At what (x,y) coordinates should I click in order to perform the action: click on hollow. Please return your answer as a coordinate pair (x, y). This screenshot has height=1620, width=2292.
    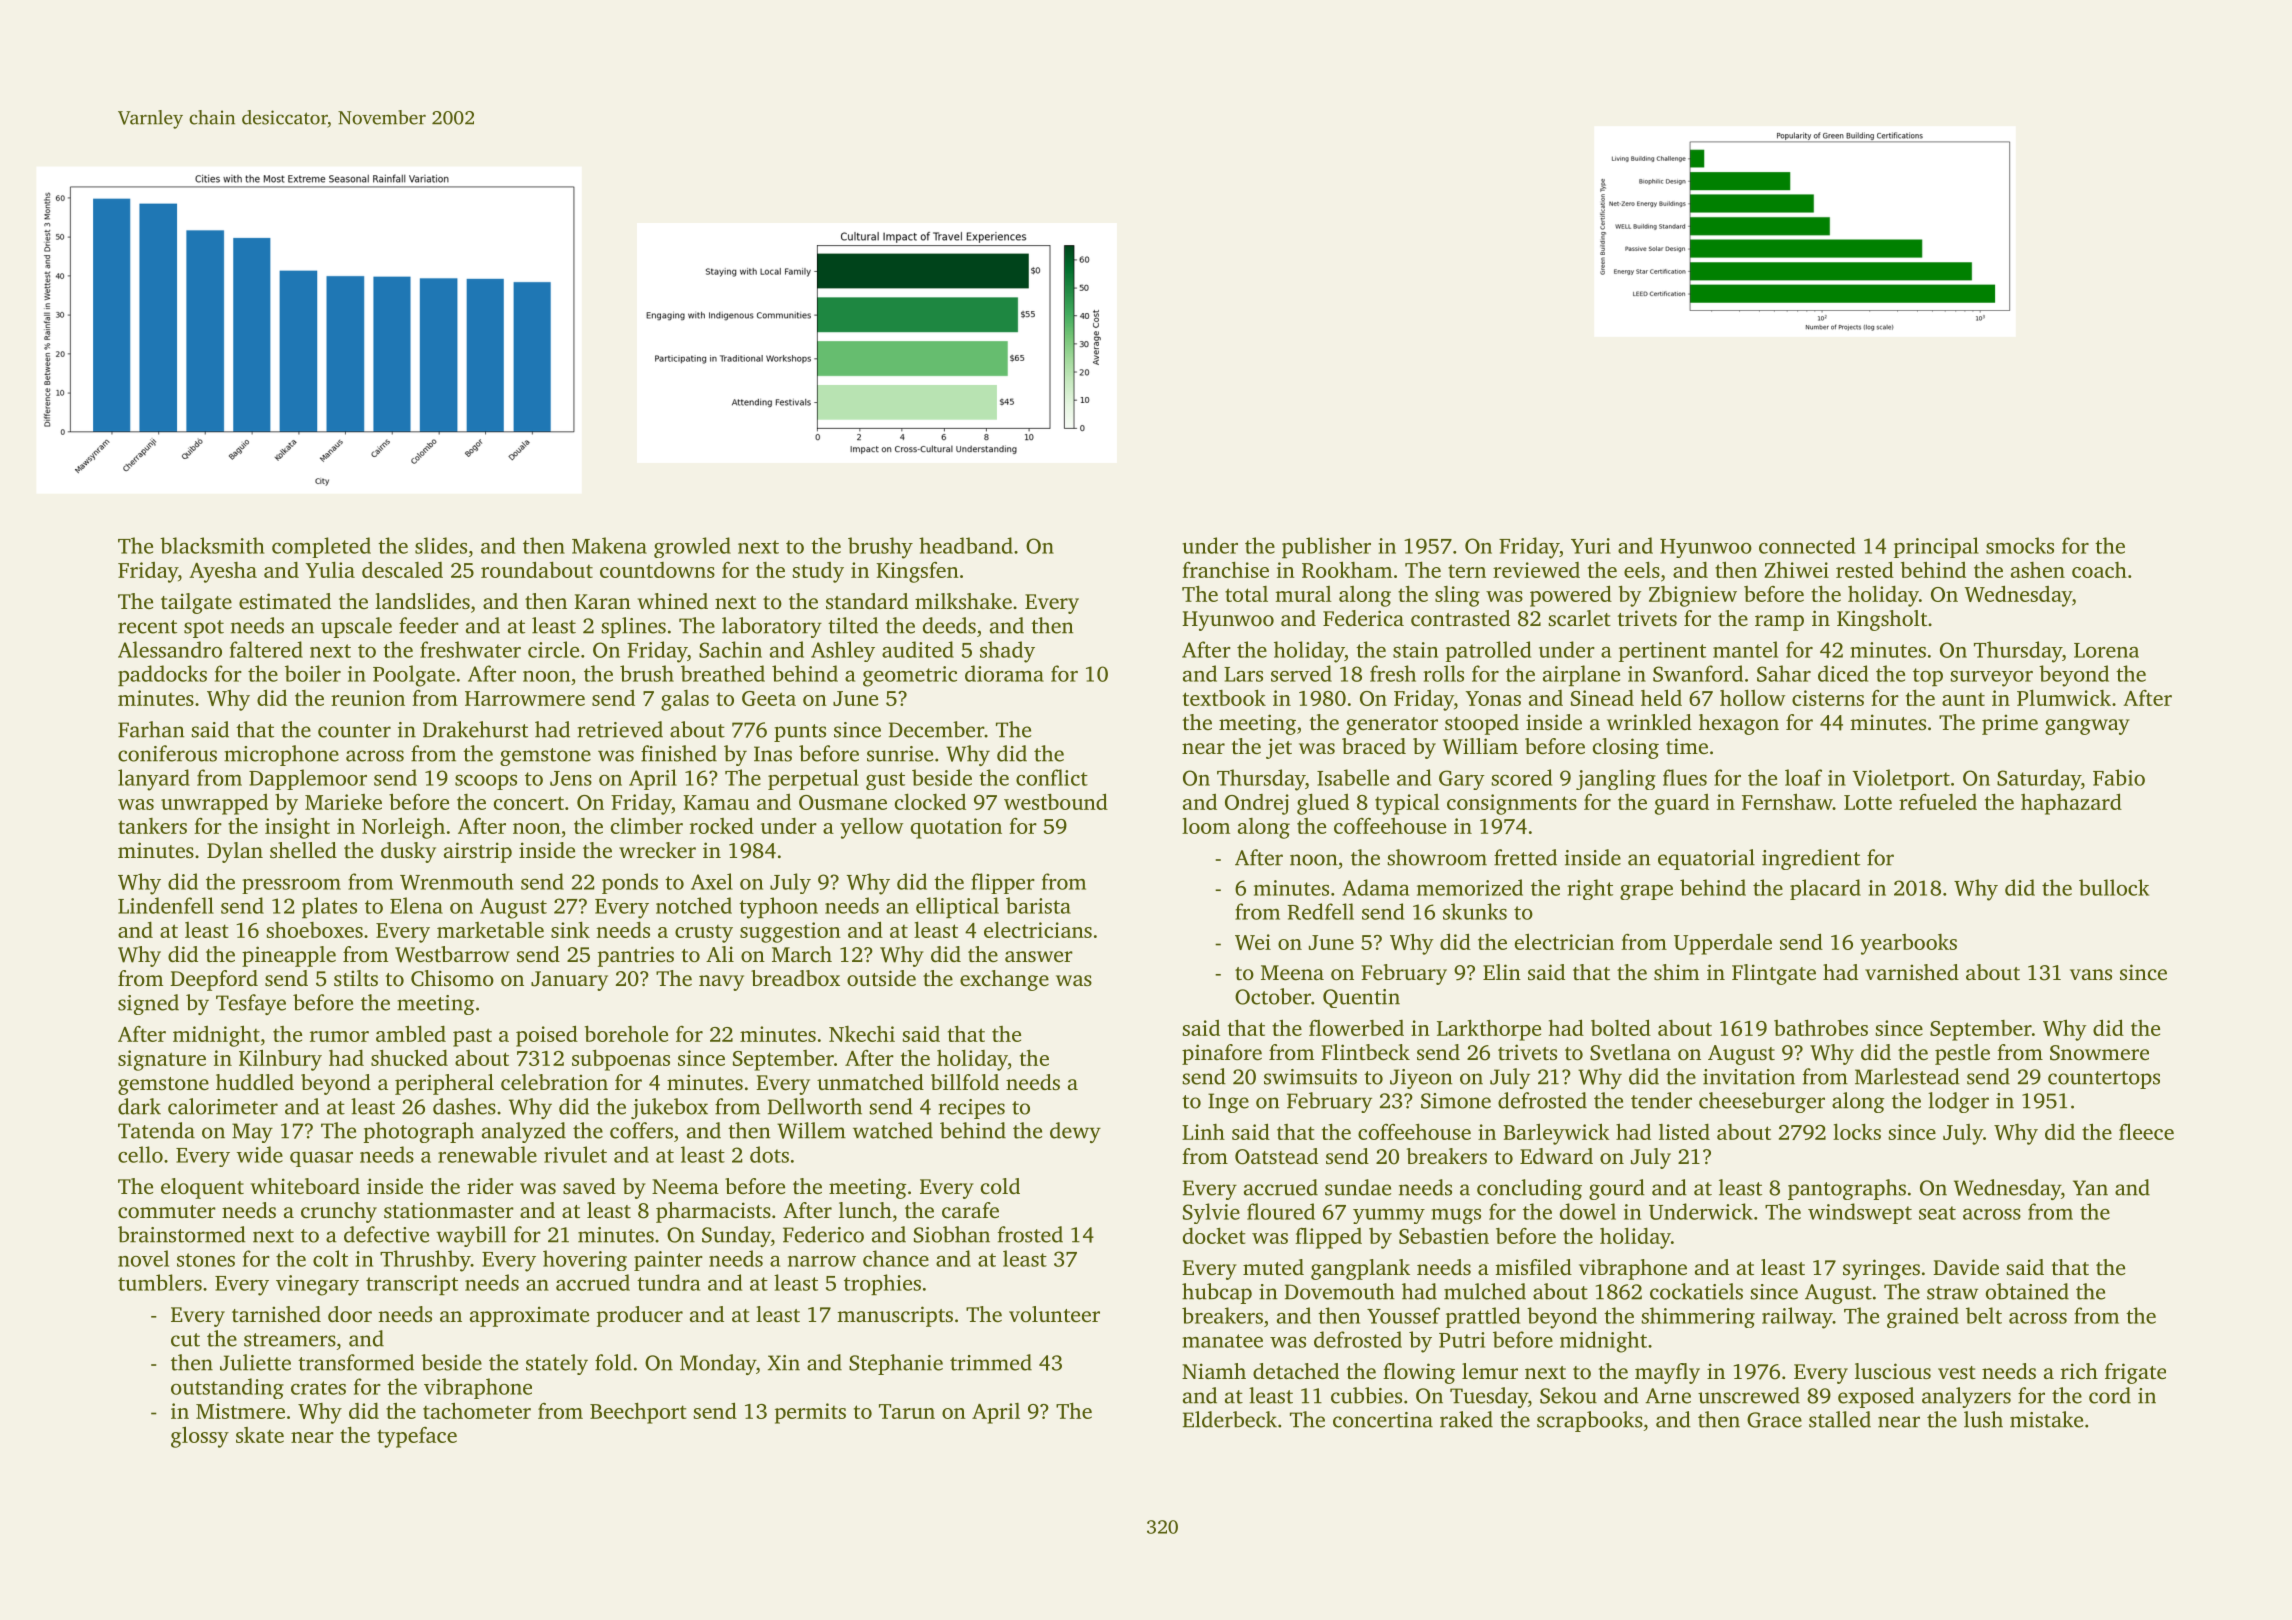
    Looking at the image, I should click on (1752, 697).
